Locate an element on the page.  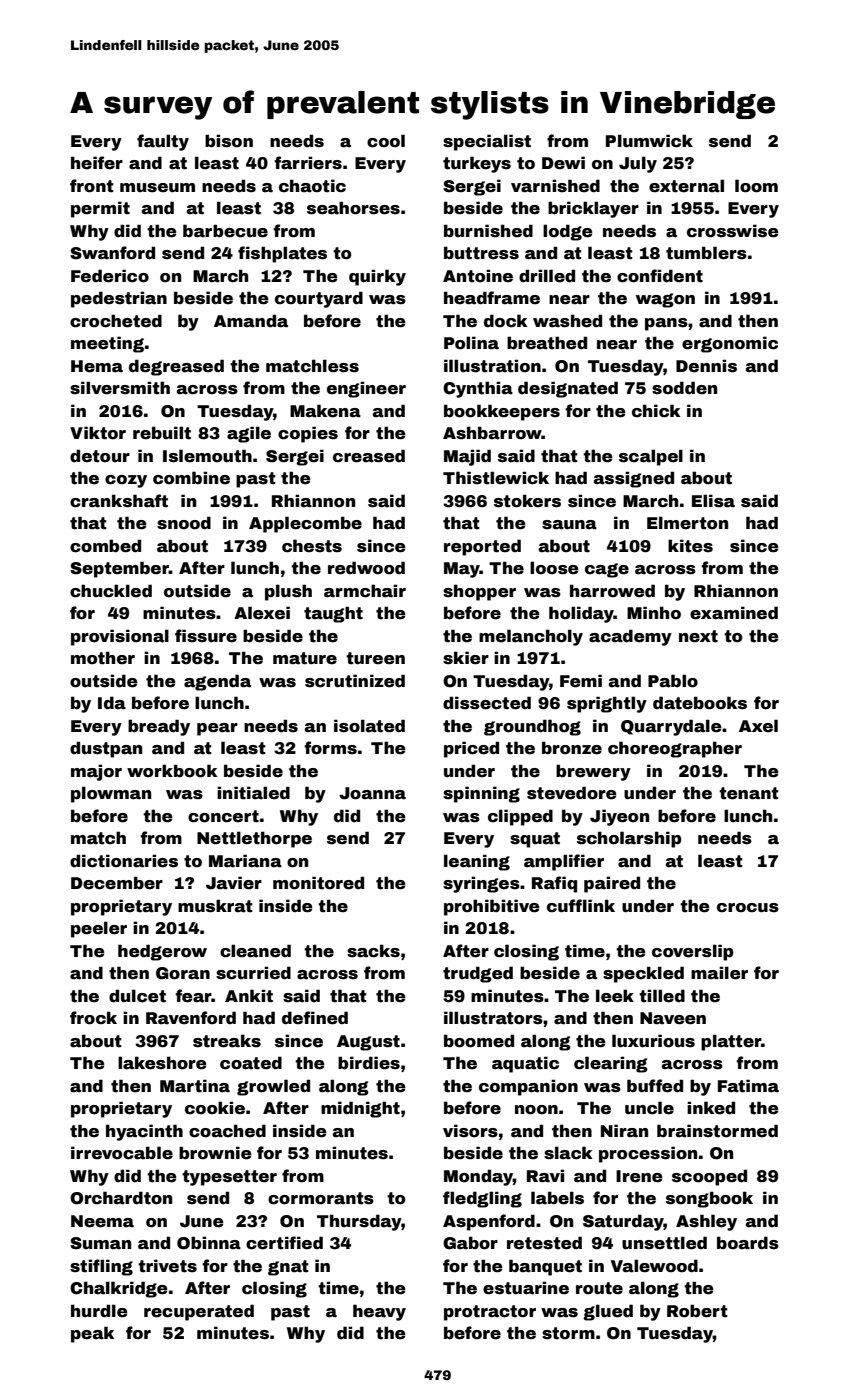
agile is located at coordinates (249, 434).
